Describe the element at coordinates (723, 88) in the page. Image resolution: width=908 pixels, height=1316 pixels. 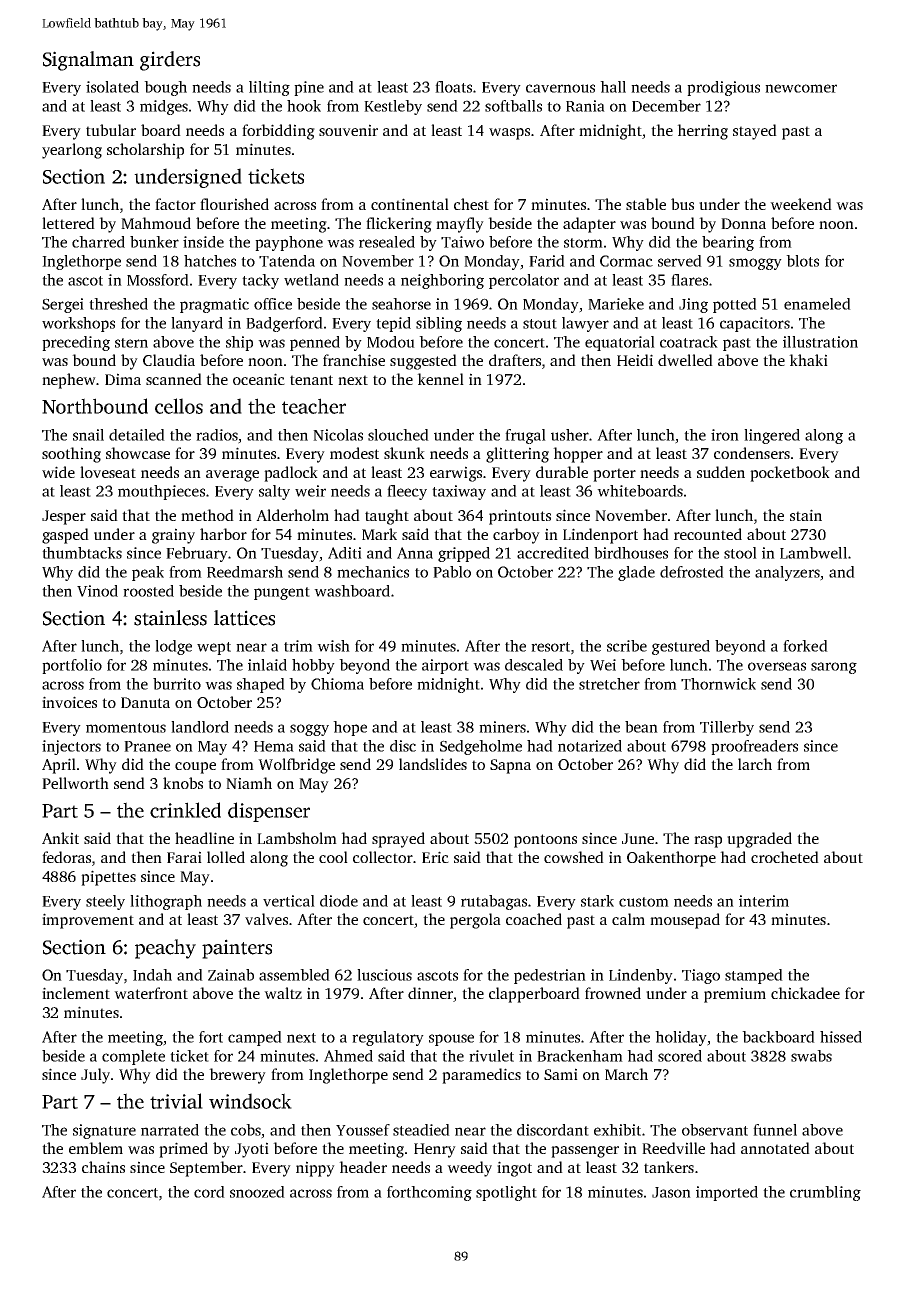
I see `prodigious` at that location.
